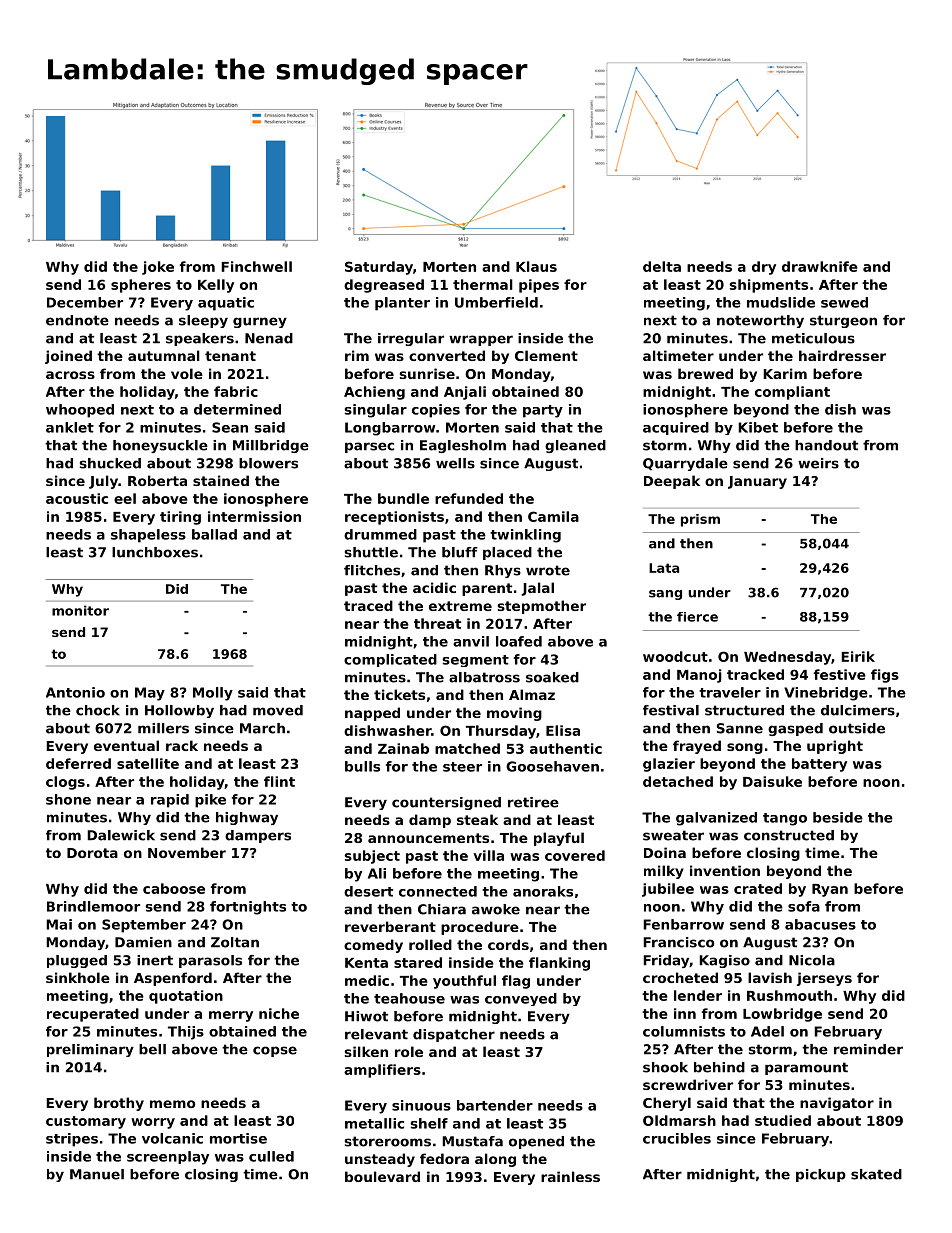 Image resolution: width=952 pixels, height=1233 pixels. I want to click on stained, so click(221, 480).
